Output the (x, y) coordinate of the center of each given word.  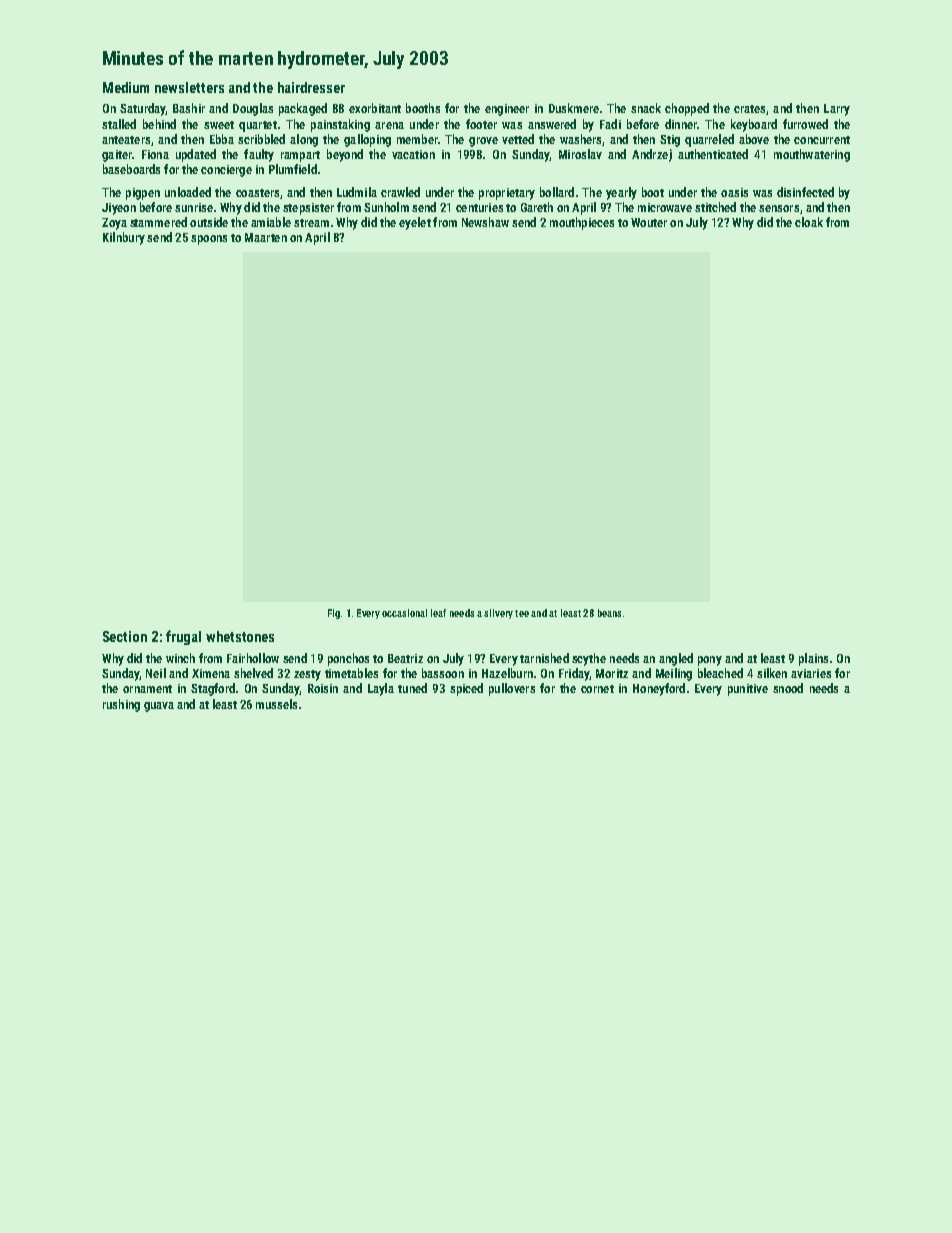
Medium (126, 87)
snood (788, 688)
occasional (404, 613)
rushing (121, 705)
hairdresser (311, 87)
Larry (837, 110)
